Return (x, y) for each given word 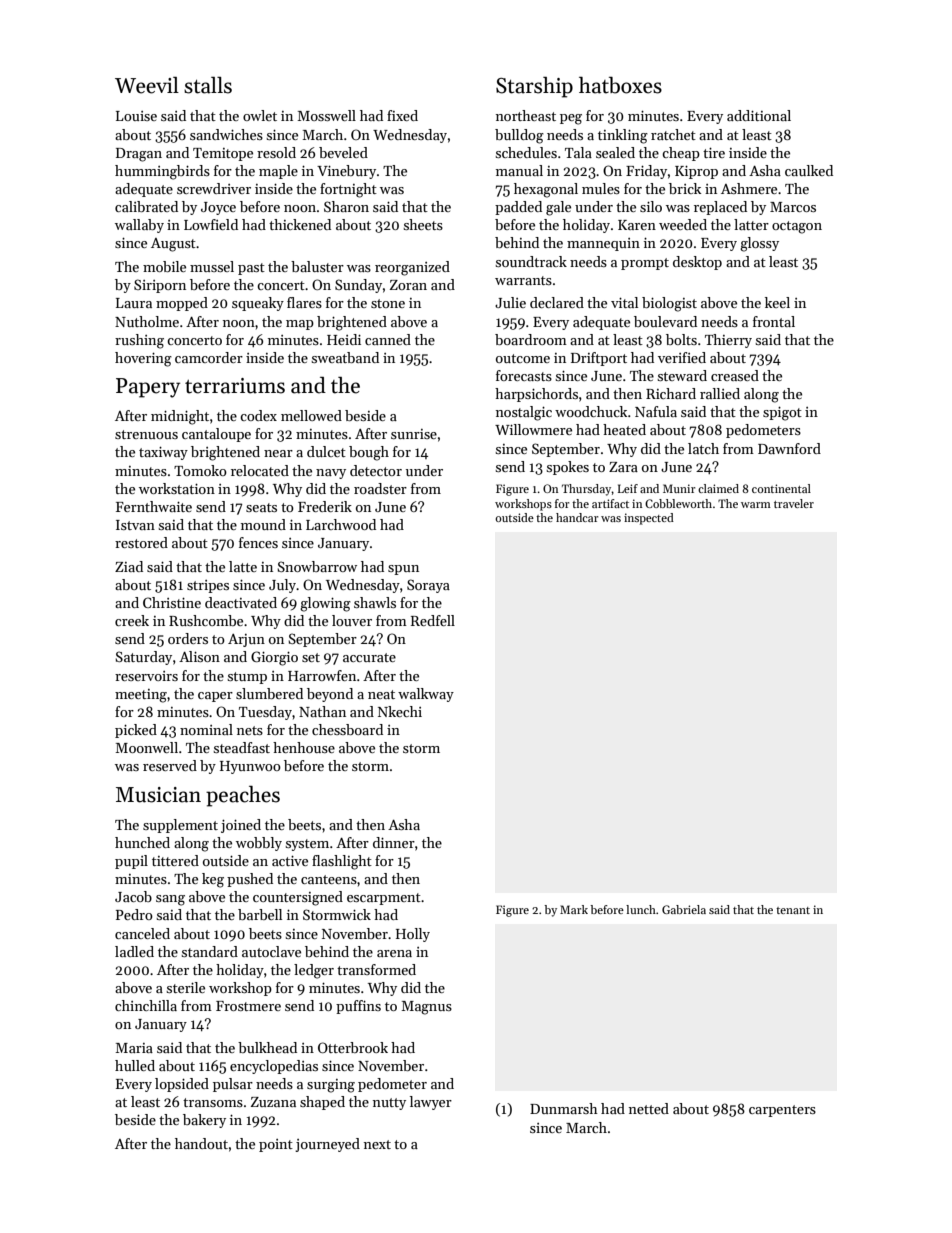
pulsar (233, 1085)
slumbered (269, 693)
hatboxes (620, 85)
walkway (426, 695)
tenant (793, 910)
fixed (402, 115)
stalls (208, 85)
